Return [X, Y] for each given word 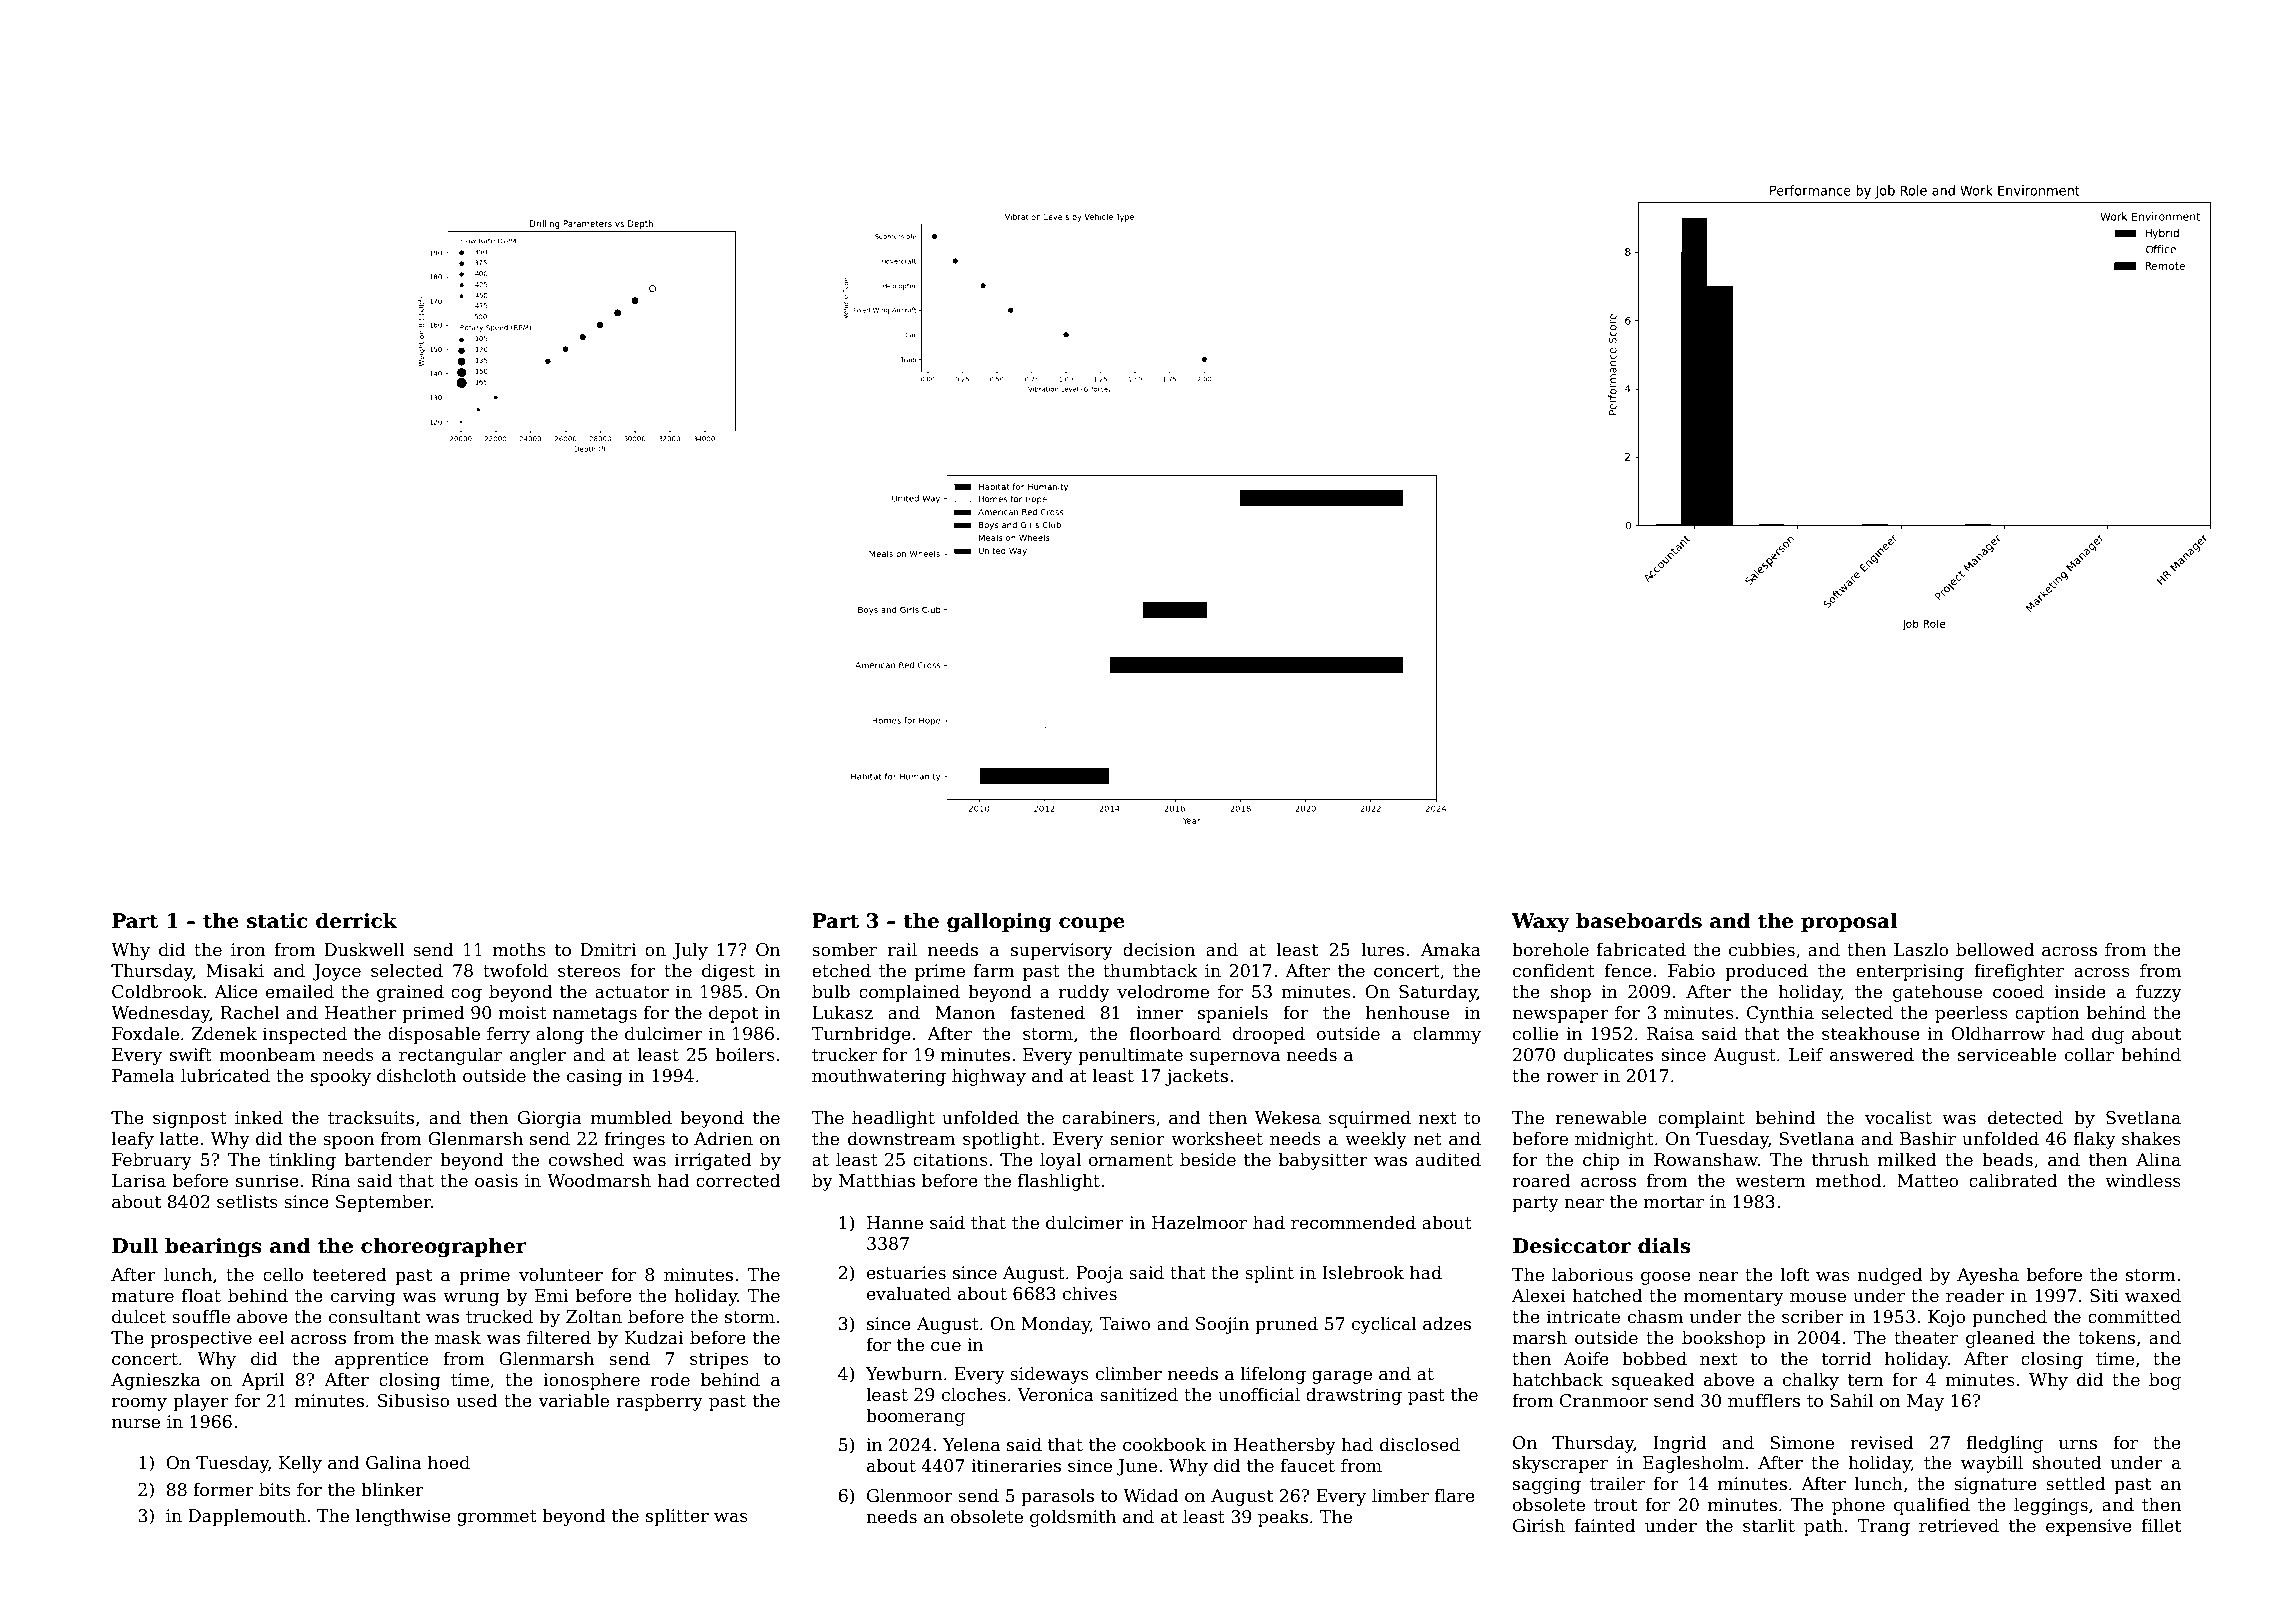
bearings [213, 1247]
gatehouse [1937, 993]
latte [179, 1138]
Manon [965, 1013]
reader [1975, 1295]
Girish [1539, 1525]
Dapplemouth [247, 1517]
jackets [1196, 1077]
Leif [1806, 1055]
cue [946, 1347]
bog [2165, 1381]
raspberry [659, 1402]
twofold [515, 970]
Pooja [1099, 1274]
